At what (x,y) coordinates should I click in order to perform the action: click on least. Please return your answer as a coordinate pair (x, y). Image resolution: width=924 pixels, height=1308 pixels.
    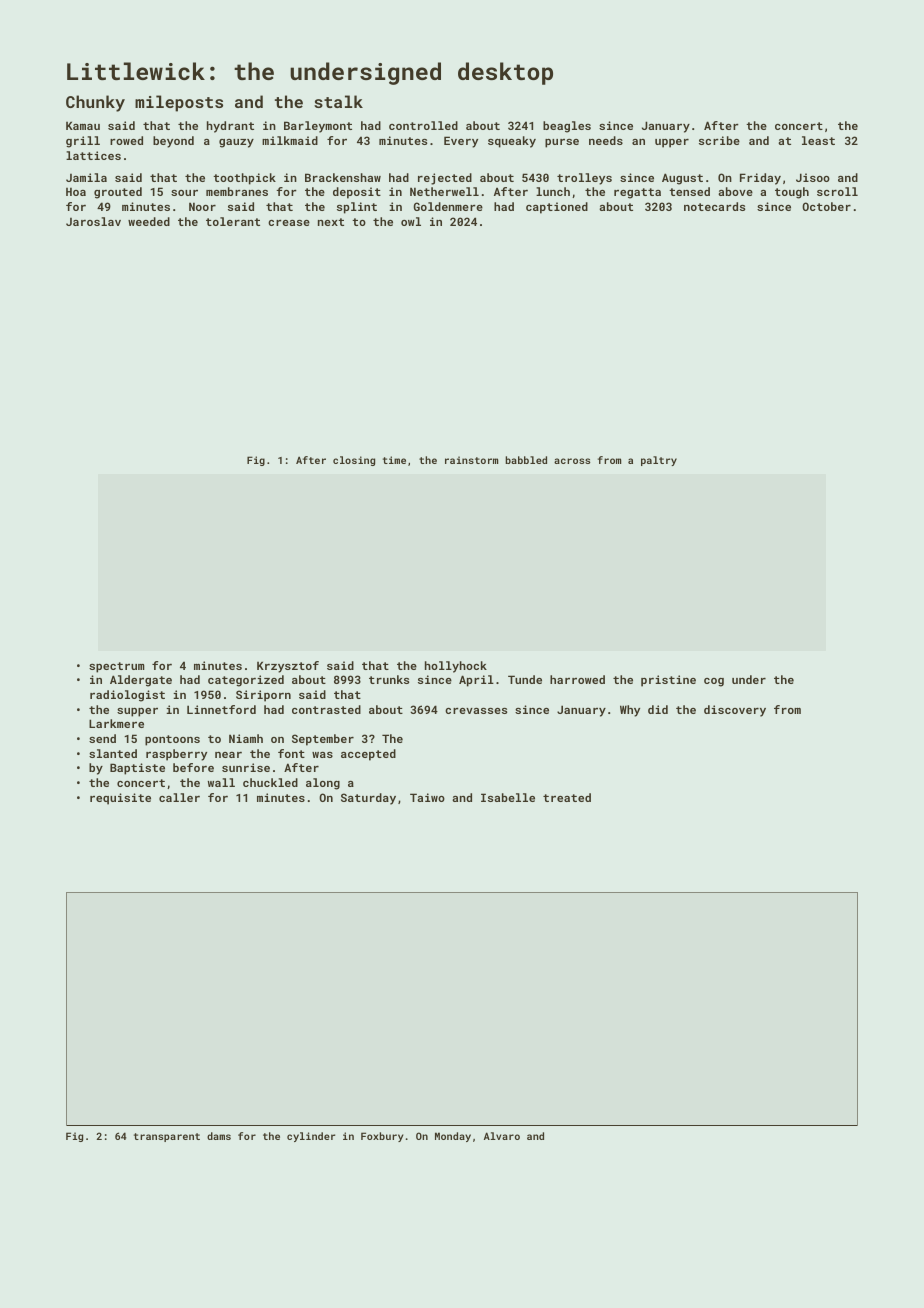
    Looking at the image, I should click on (818, 140).
